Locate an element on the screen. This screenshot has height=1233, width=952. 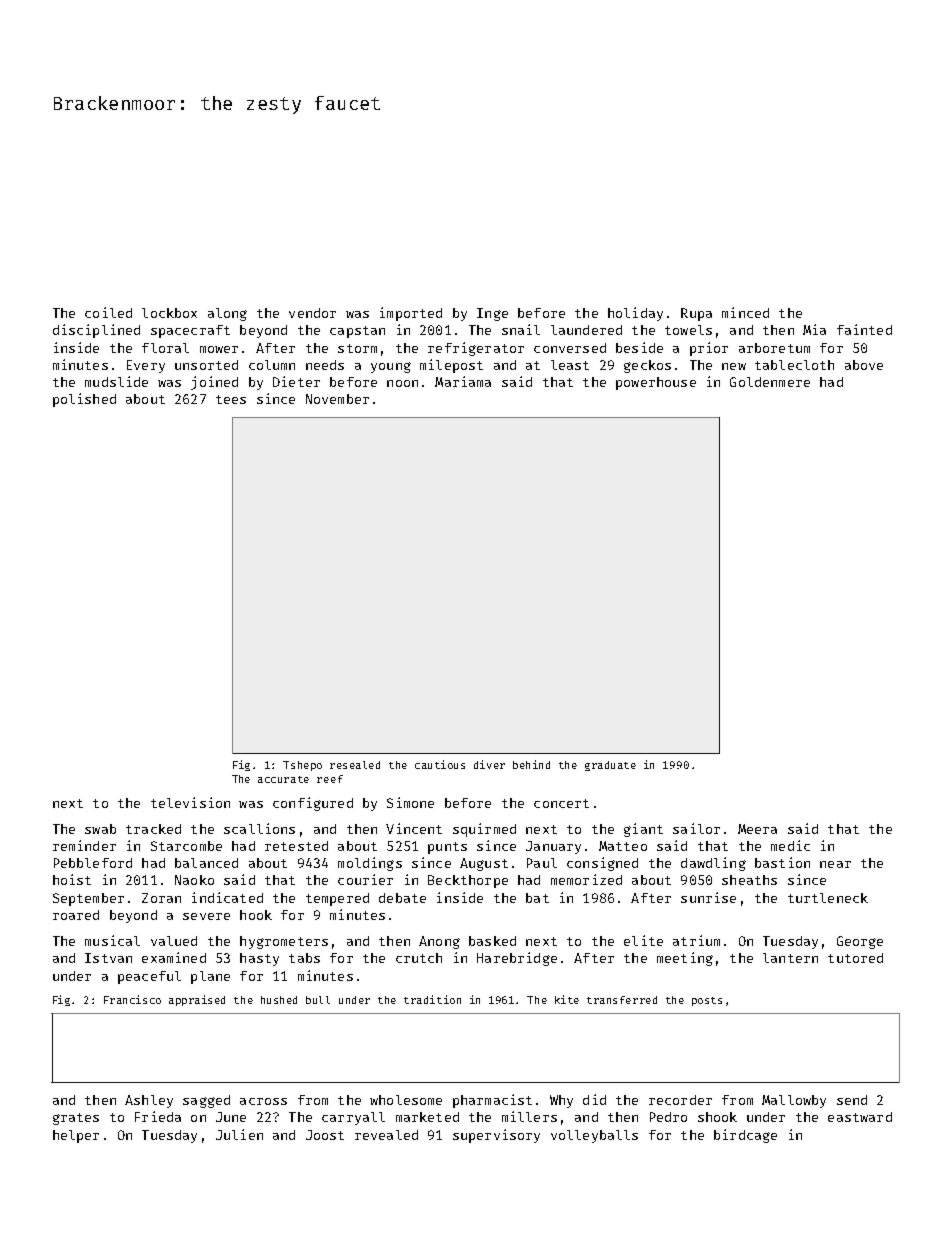
along is located at coordinates (227, 314).
